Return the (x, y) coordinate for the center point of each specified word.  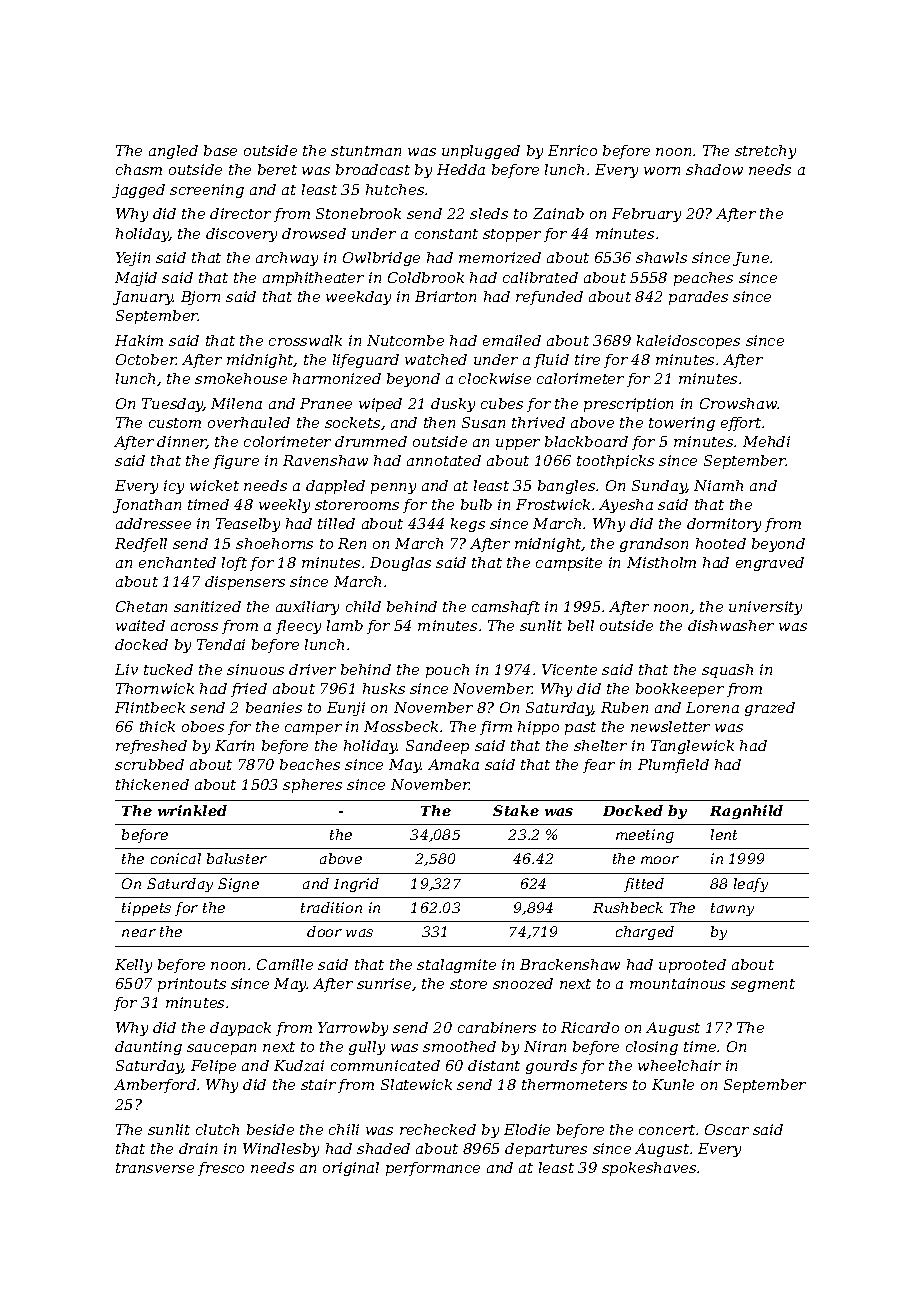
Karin (234, 745)
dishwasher (731, 625)
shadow (714, 169)
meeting (645, 836)
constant (446, 234)
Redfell (141, 545)
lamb (345, 625)
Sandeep (437, 747)
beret (277, 169)
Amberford (155, 1086)
